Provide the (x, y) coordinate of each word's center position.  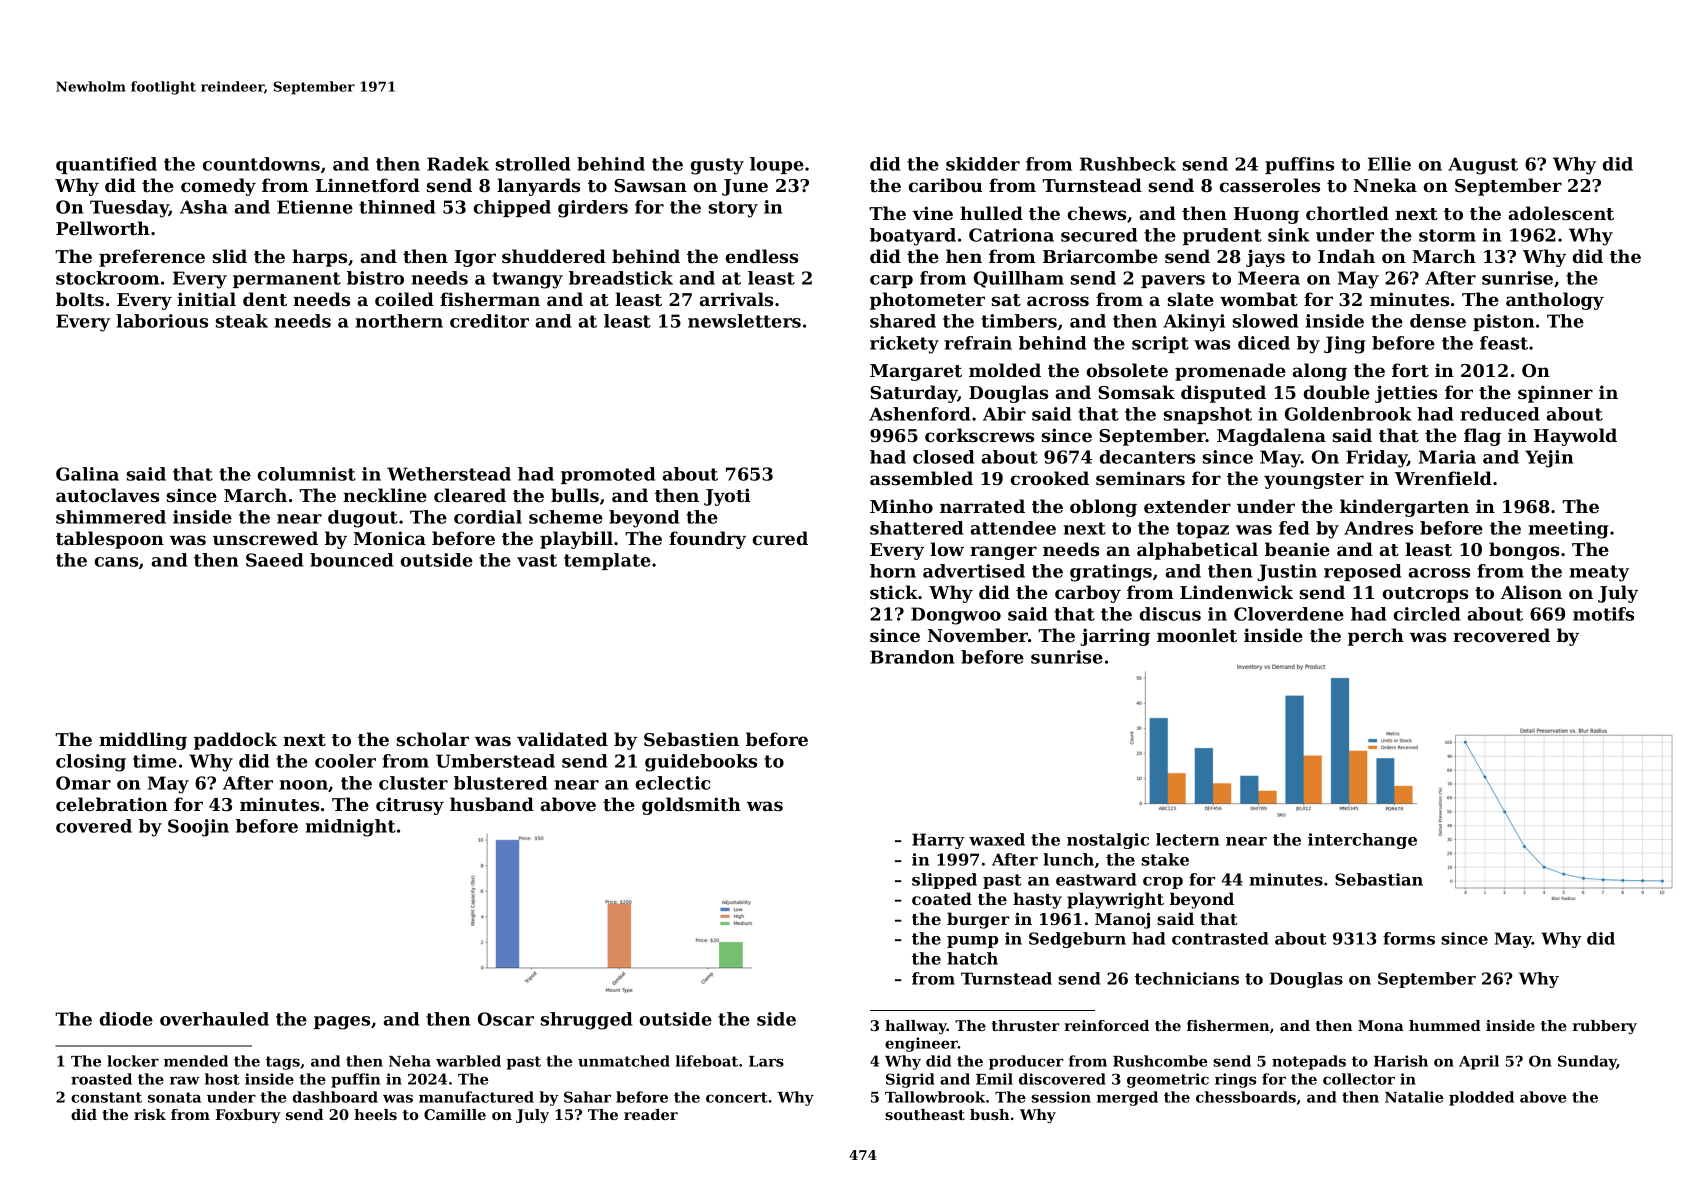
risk (150, 1114)
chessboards (1246, 1097)
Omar (83, 783)
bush (990, 1114)
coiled (404, 299)
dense (1438, 321)
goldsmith (691, 806)
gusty (717, 166)
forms (1409, 938)
